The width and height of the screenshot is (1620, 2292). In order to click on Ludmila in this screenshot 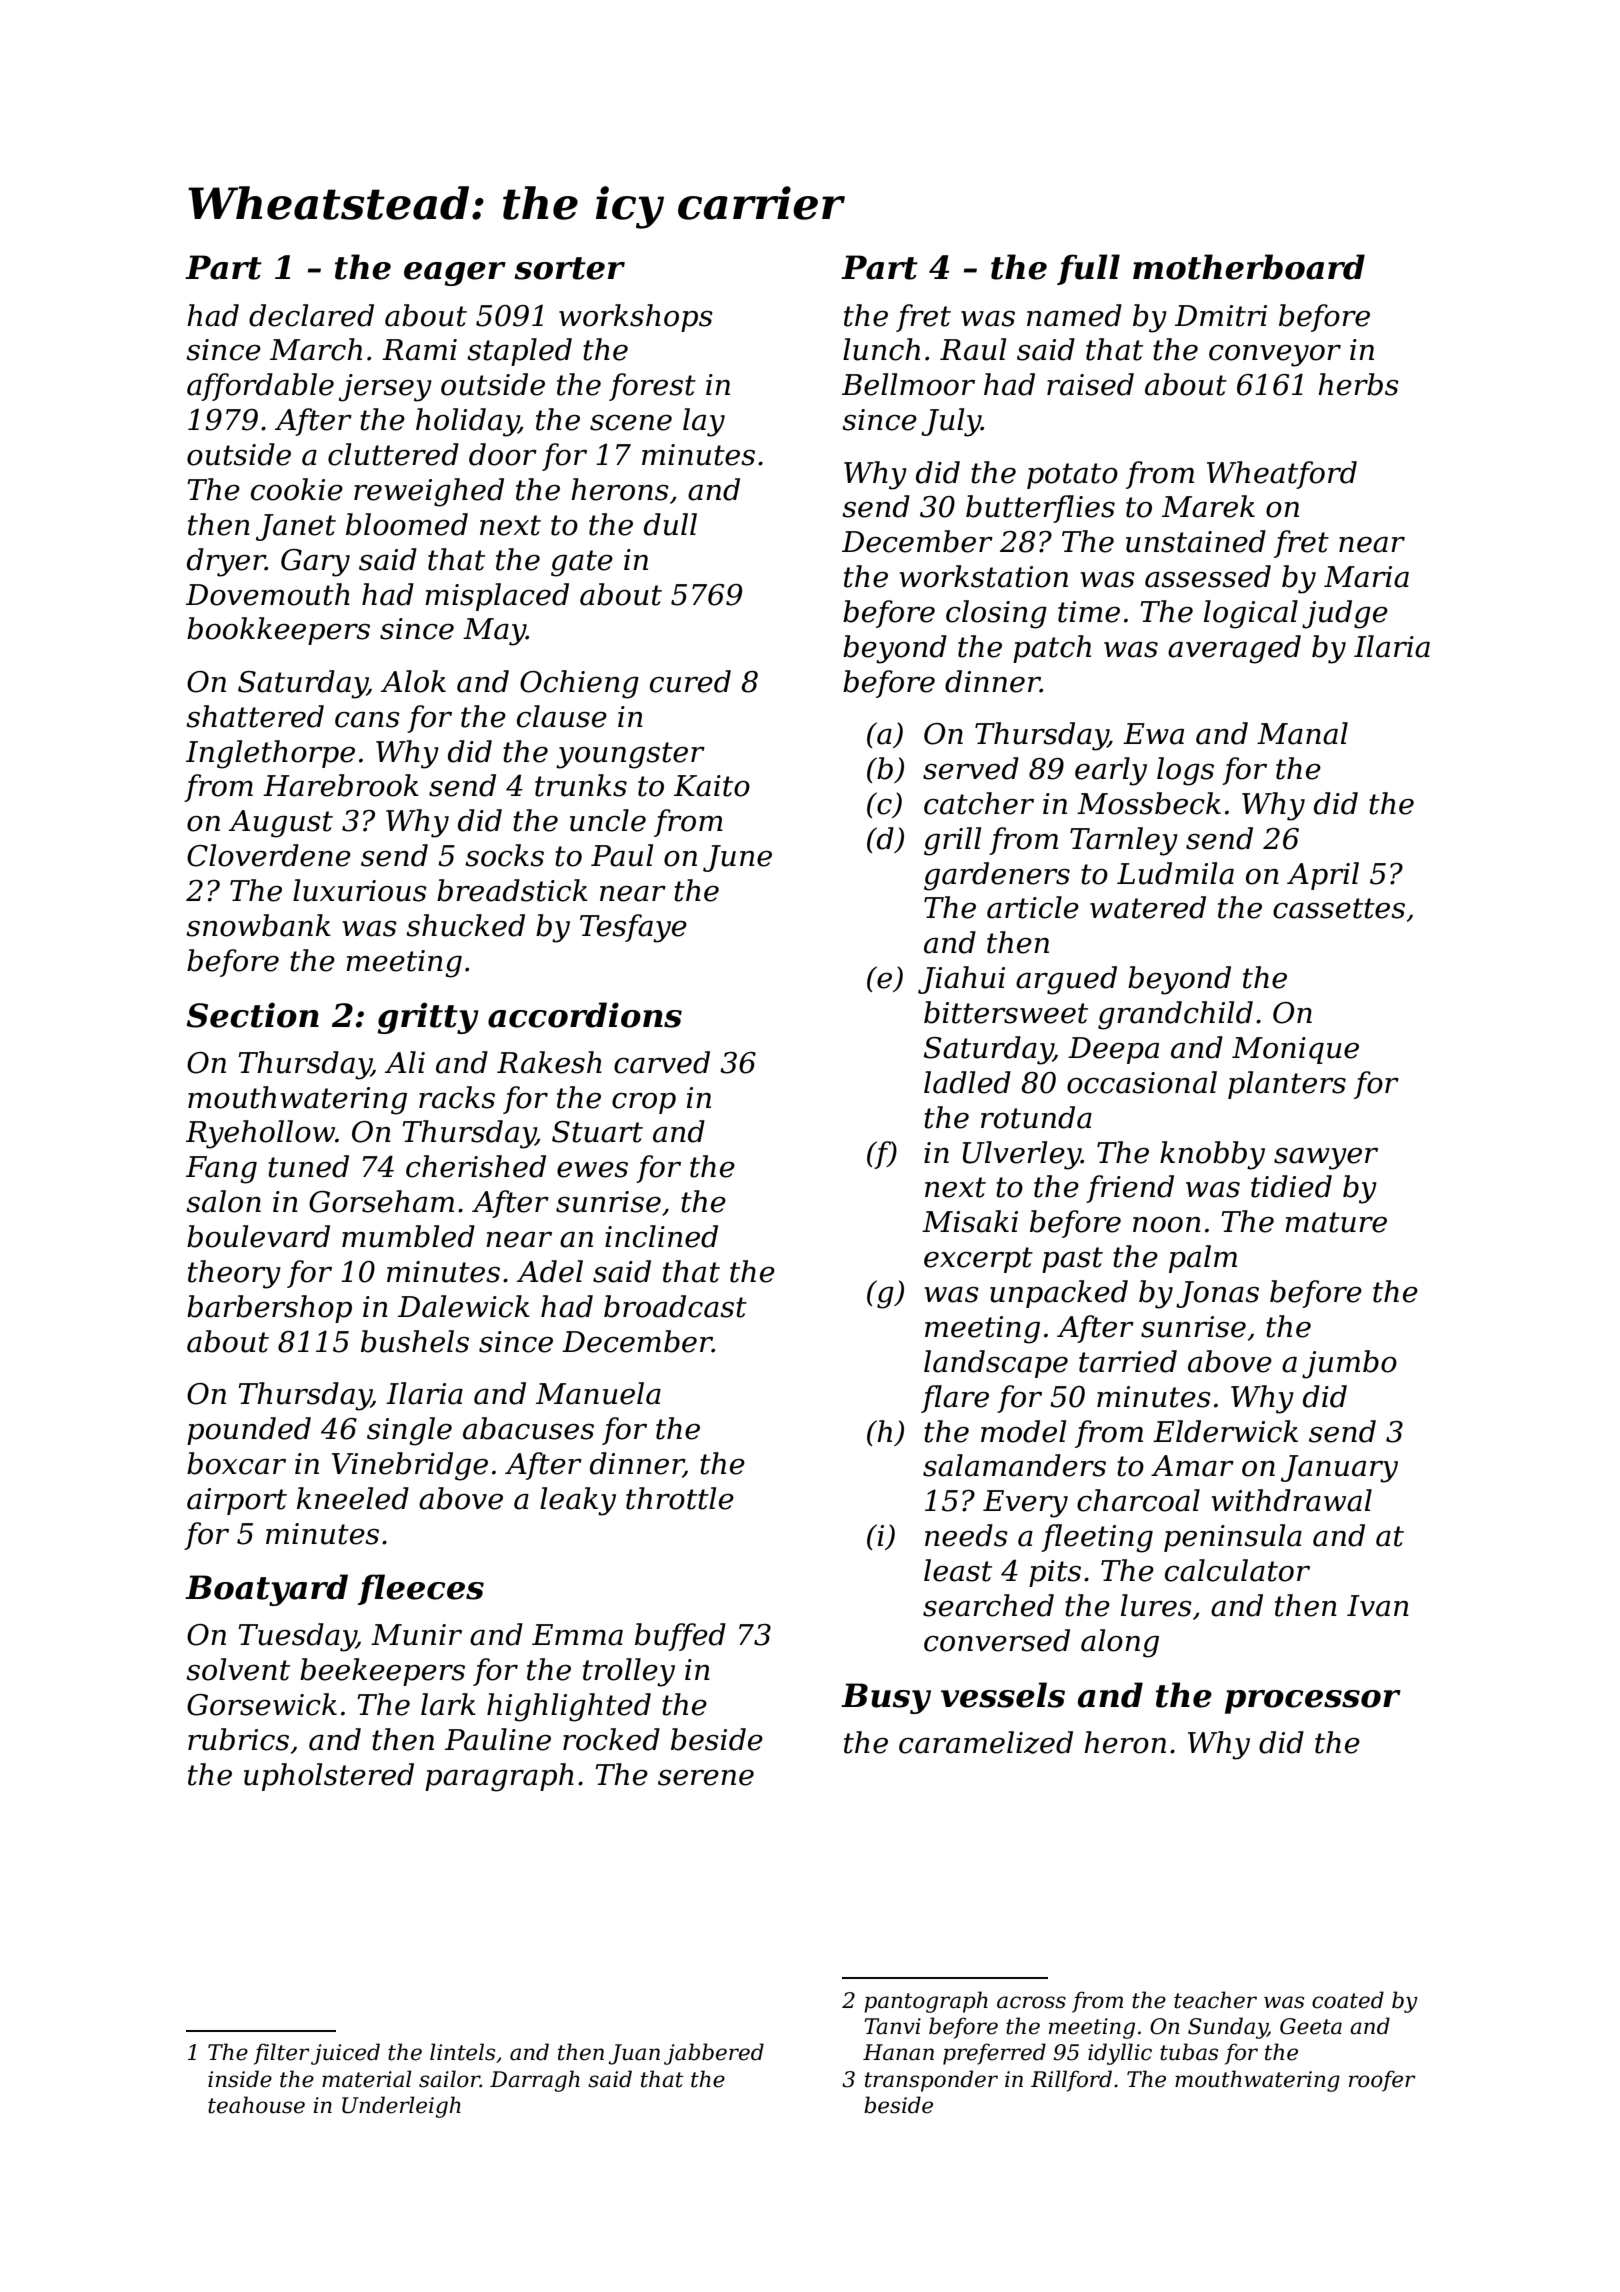, I will do `click(1175, 873)`.
